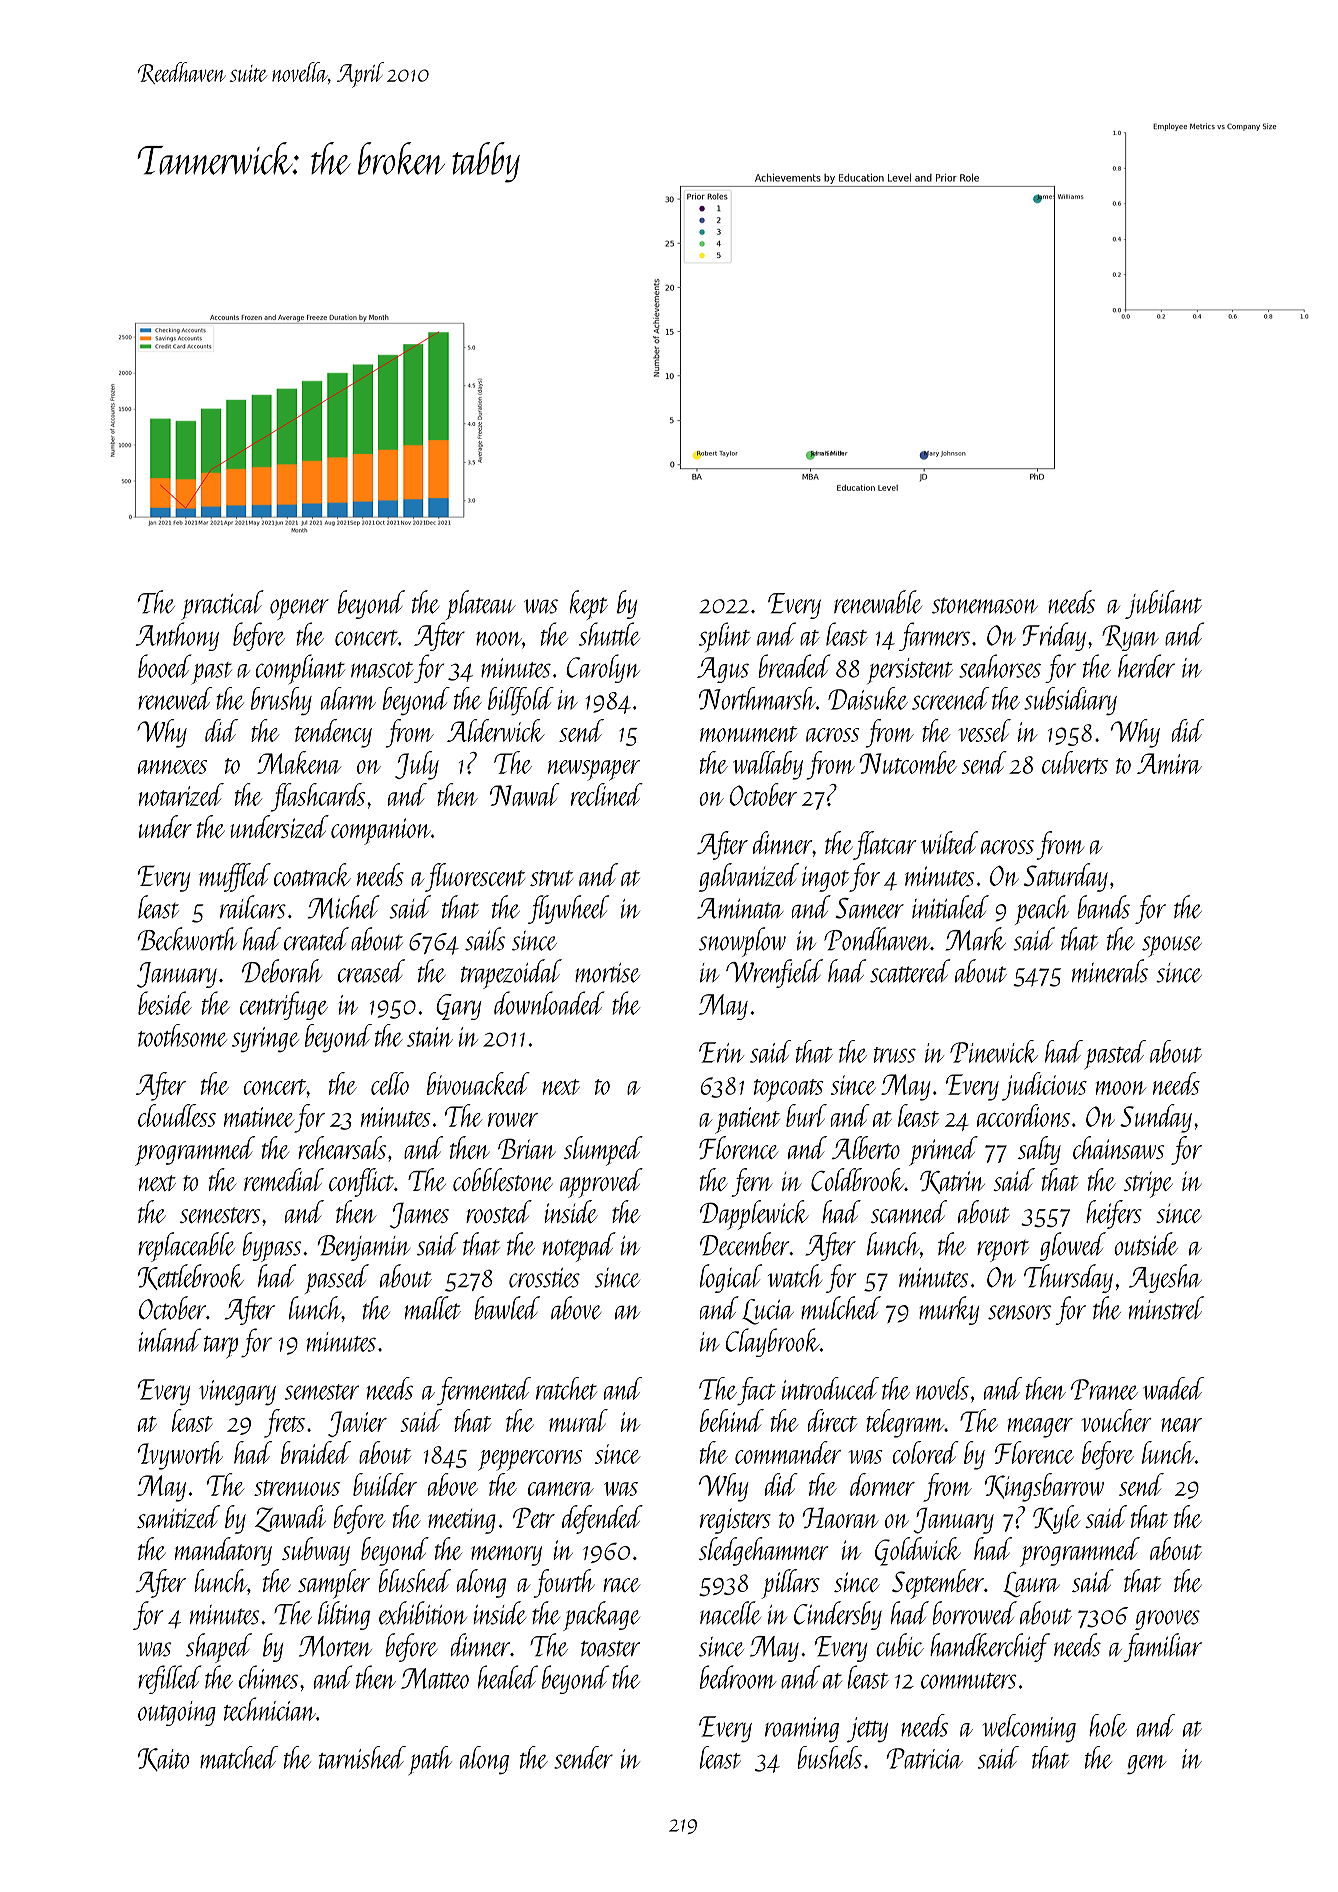 Image resolution: width=1338 pixels, height=1892 pixels. What do you see at coordinates (788, 1452) in the screenshot?
I see `commander` at bounding box center [788, 1452].
